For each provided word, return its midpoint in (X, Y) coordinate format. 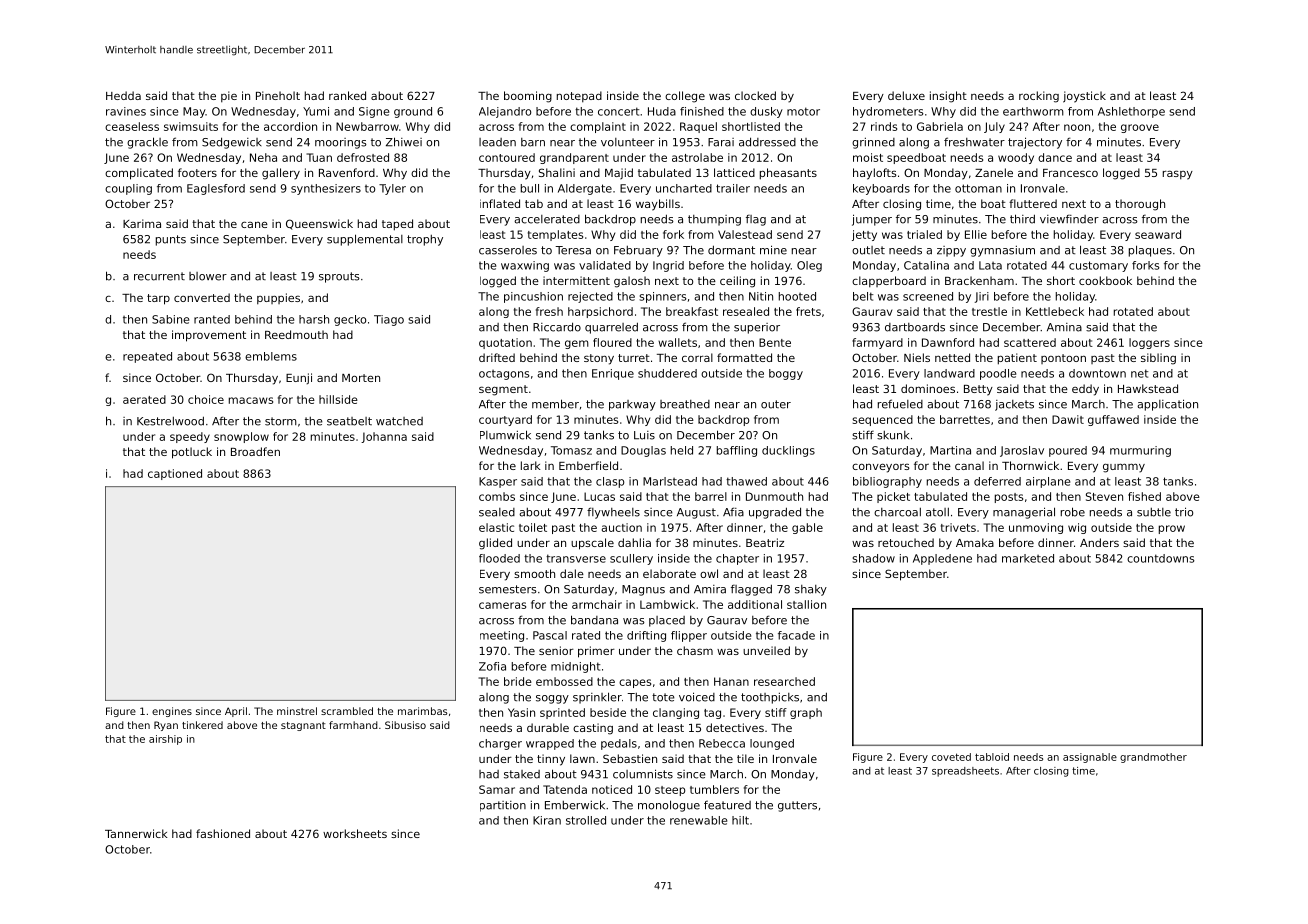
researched (784, 681)
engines (172, 712)
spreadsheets (965, 772)
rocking (1039, 97)
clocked (755, 95)
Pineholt (278, 95)
